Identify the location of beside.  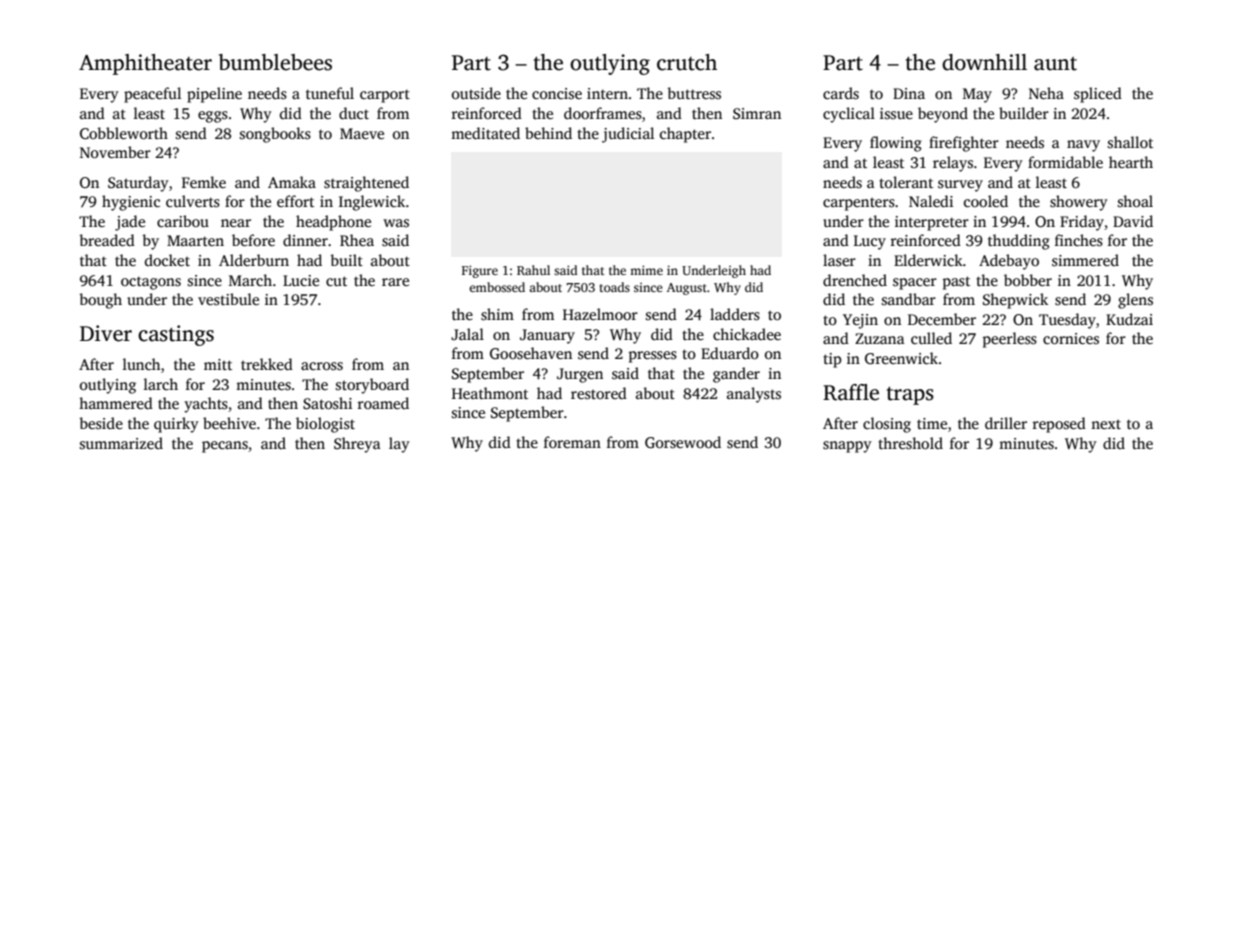
(101, 423).
